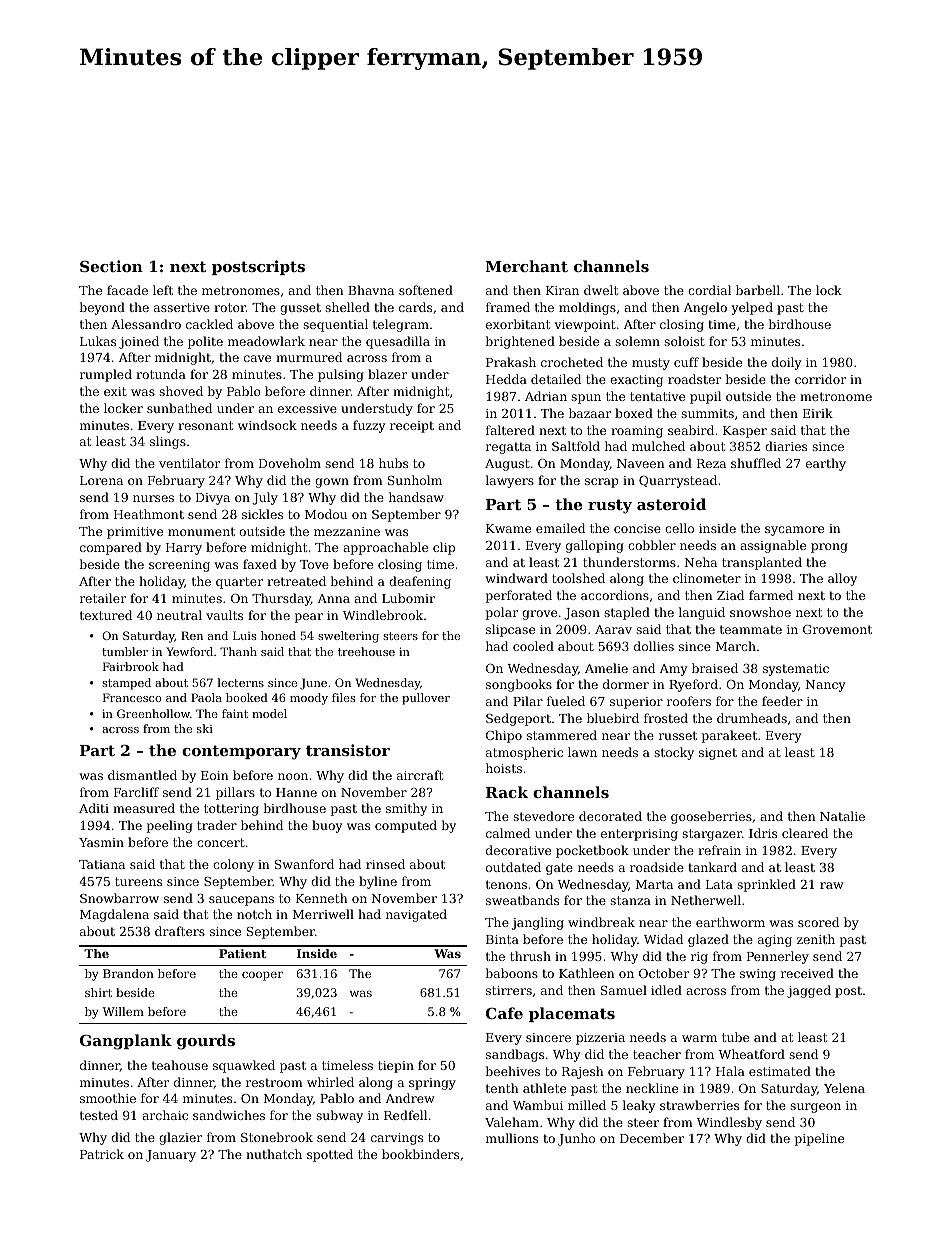 The image size is (952, 1233). What do you see at coordinates (125, 651) in the screenshot?
I see `tumbler` at bounding box center [125, 651].
